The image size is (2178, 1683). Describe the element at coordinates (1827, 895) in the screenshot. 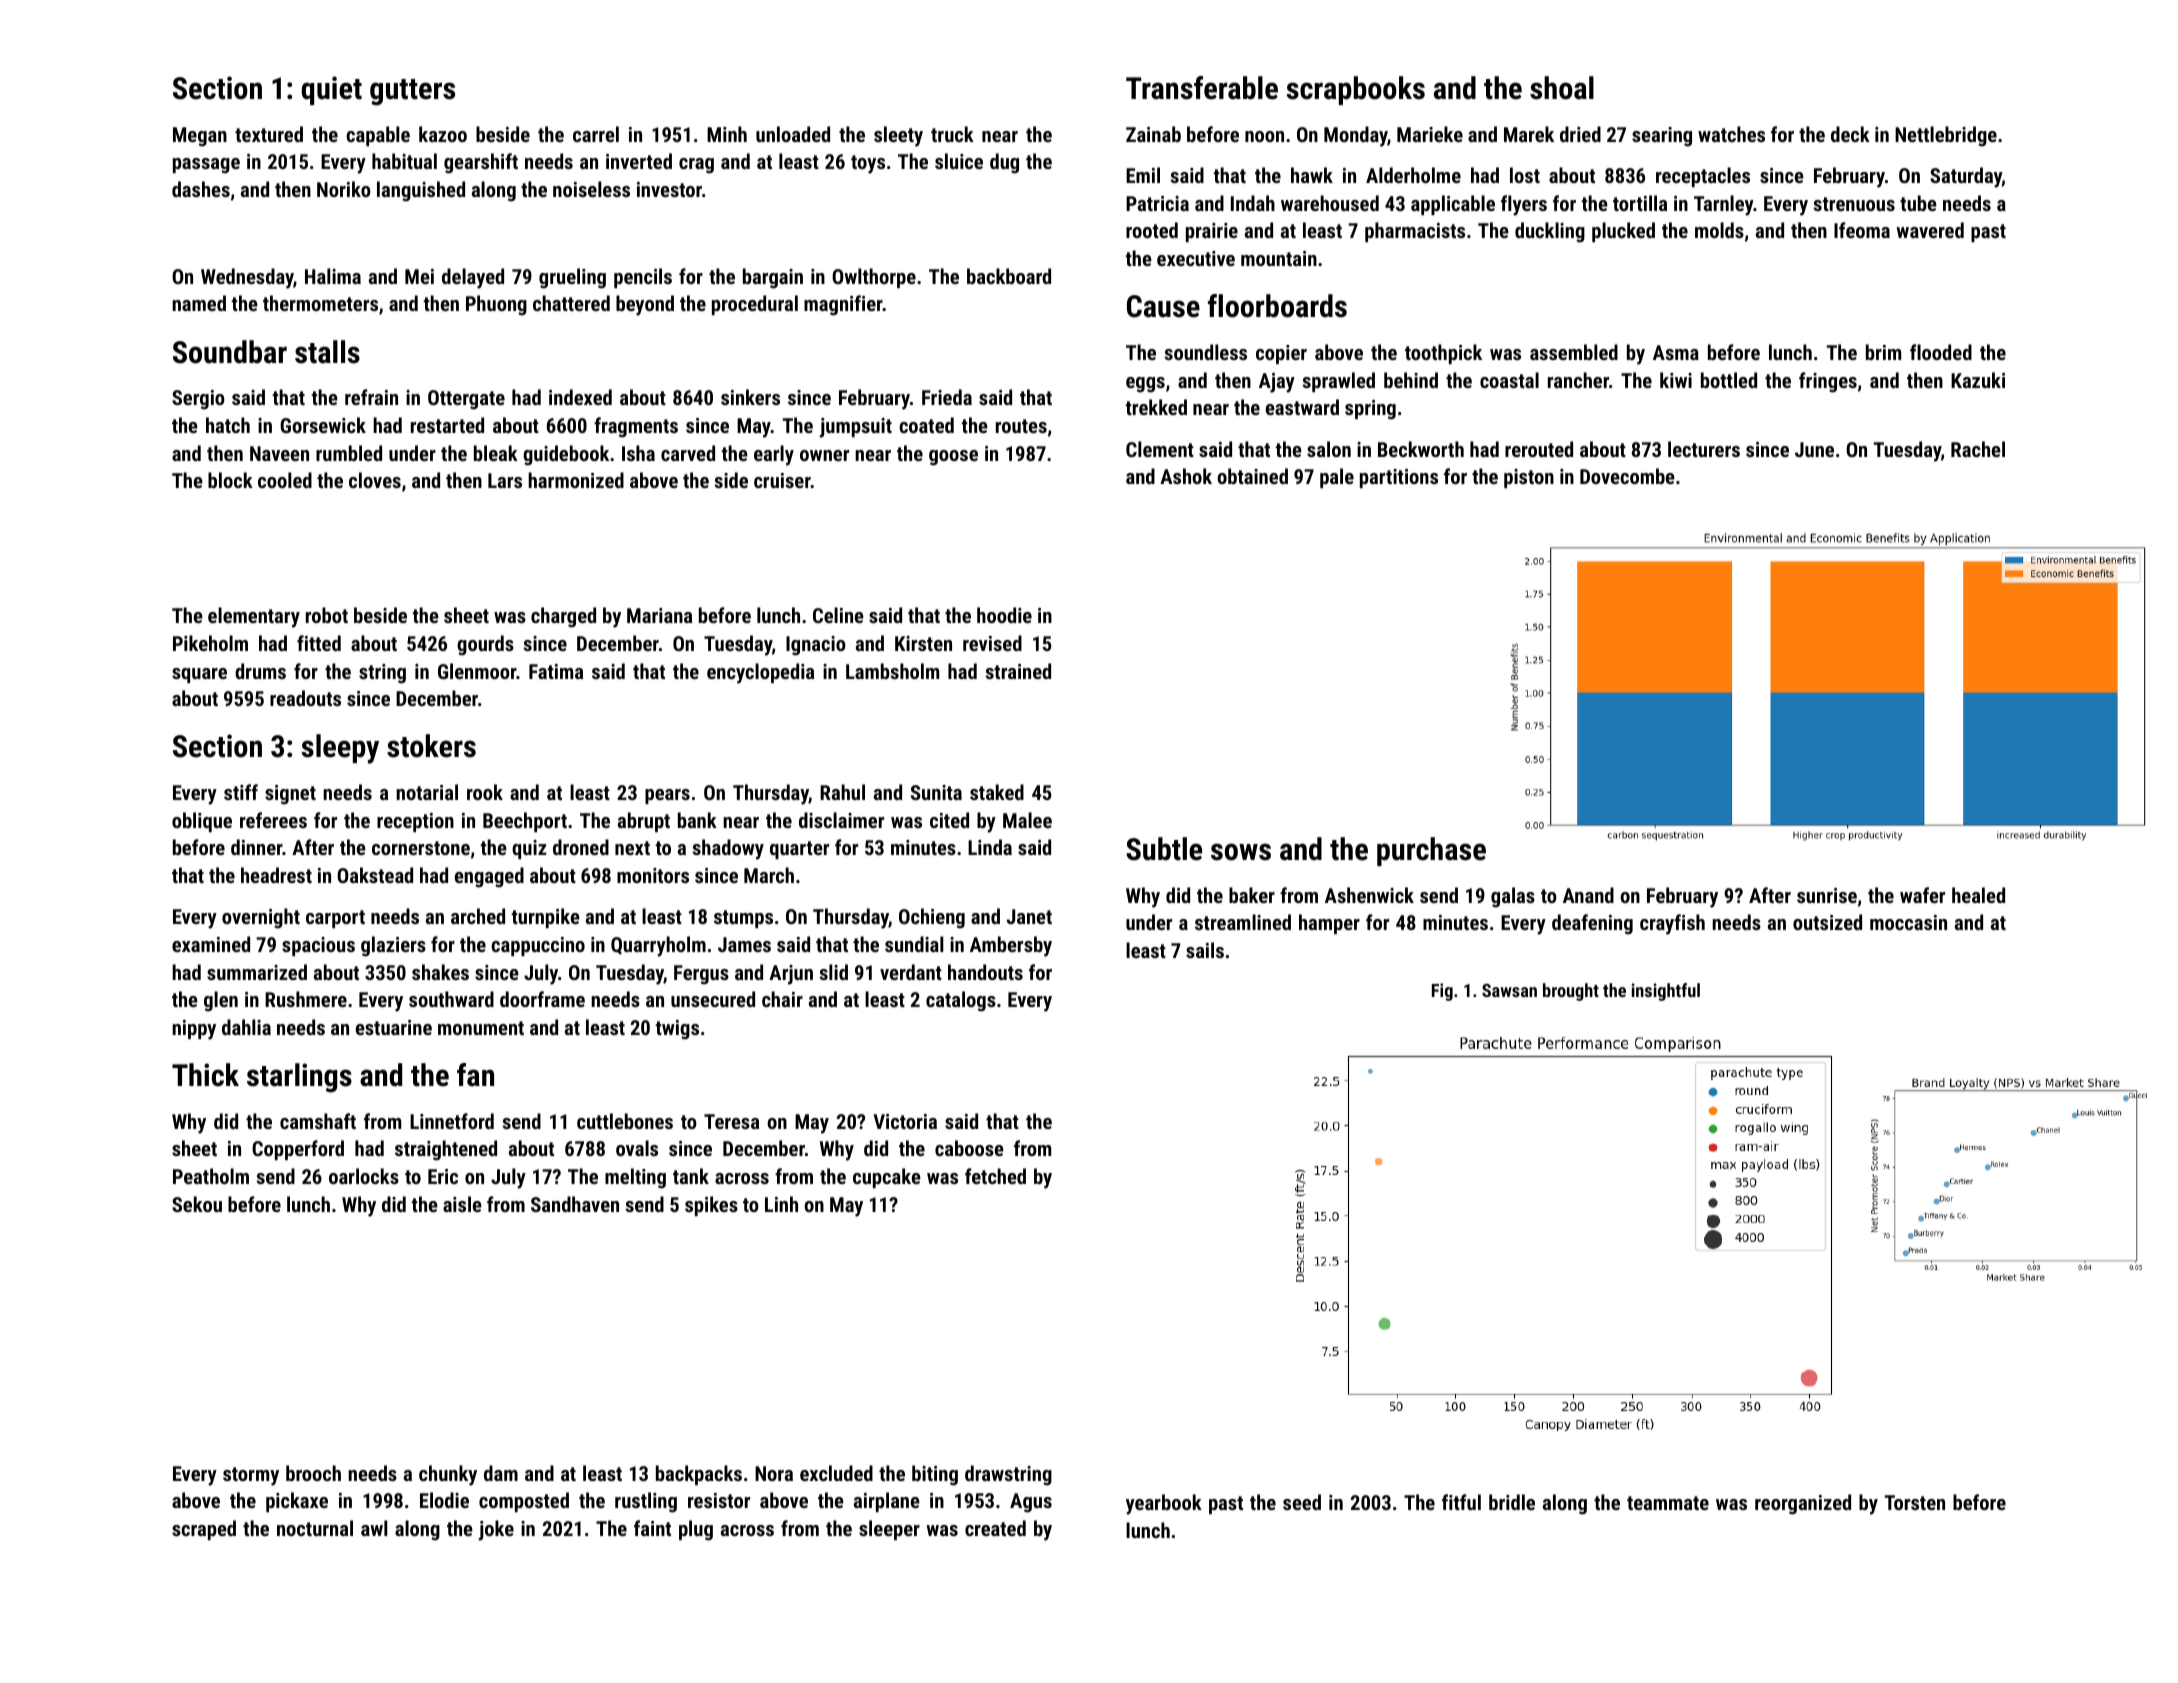

I see `sunrise` at that location.
